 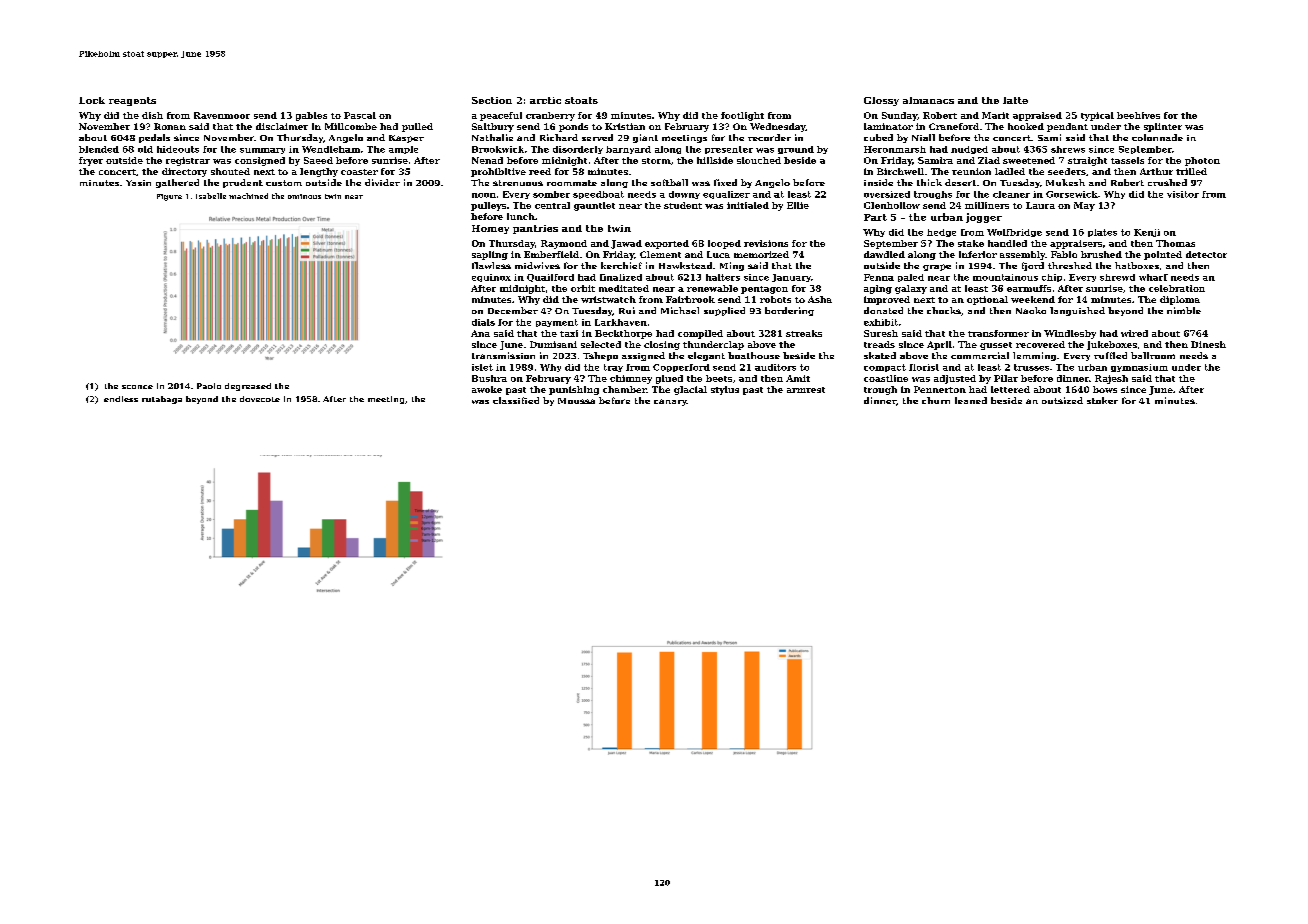 What do you see at coordinates (1068, 149) in the page?
I see `shrews` at bounding box center [1068, 149].
